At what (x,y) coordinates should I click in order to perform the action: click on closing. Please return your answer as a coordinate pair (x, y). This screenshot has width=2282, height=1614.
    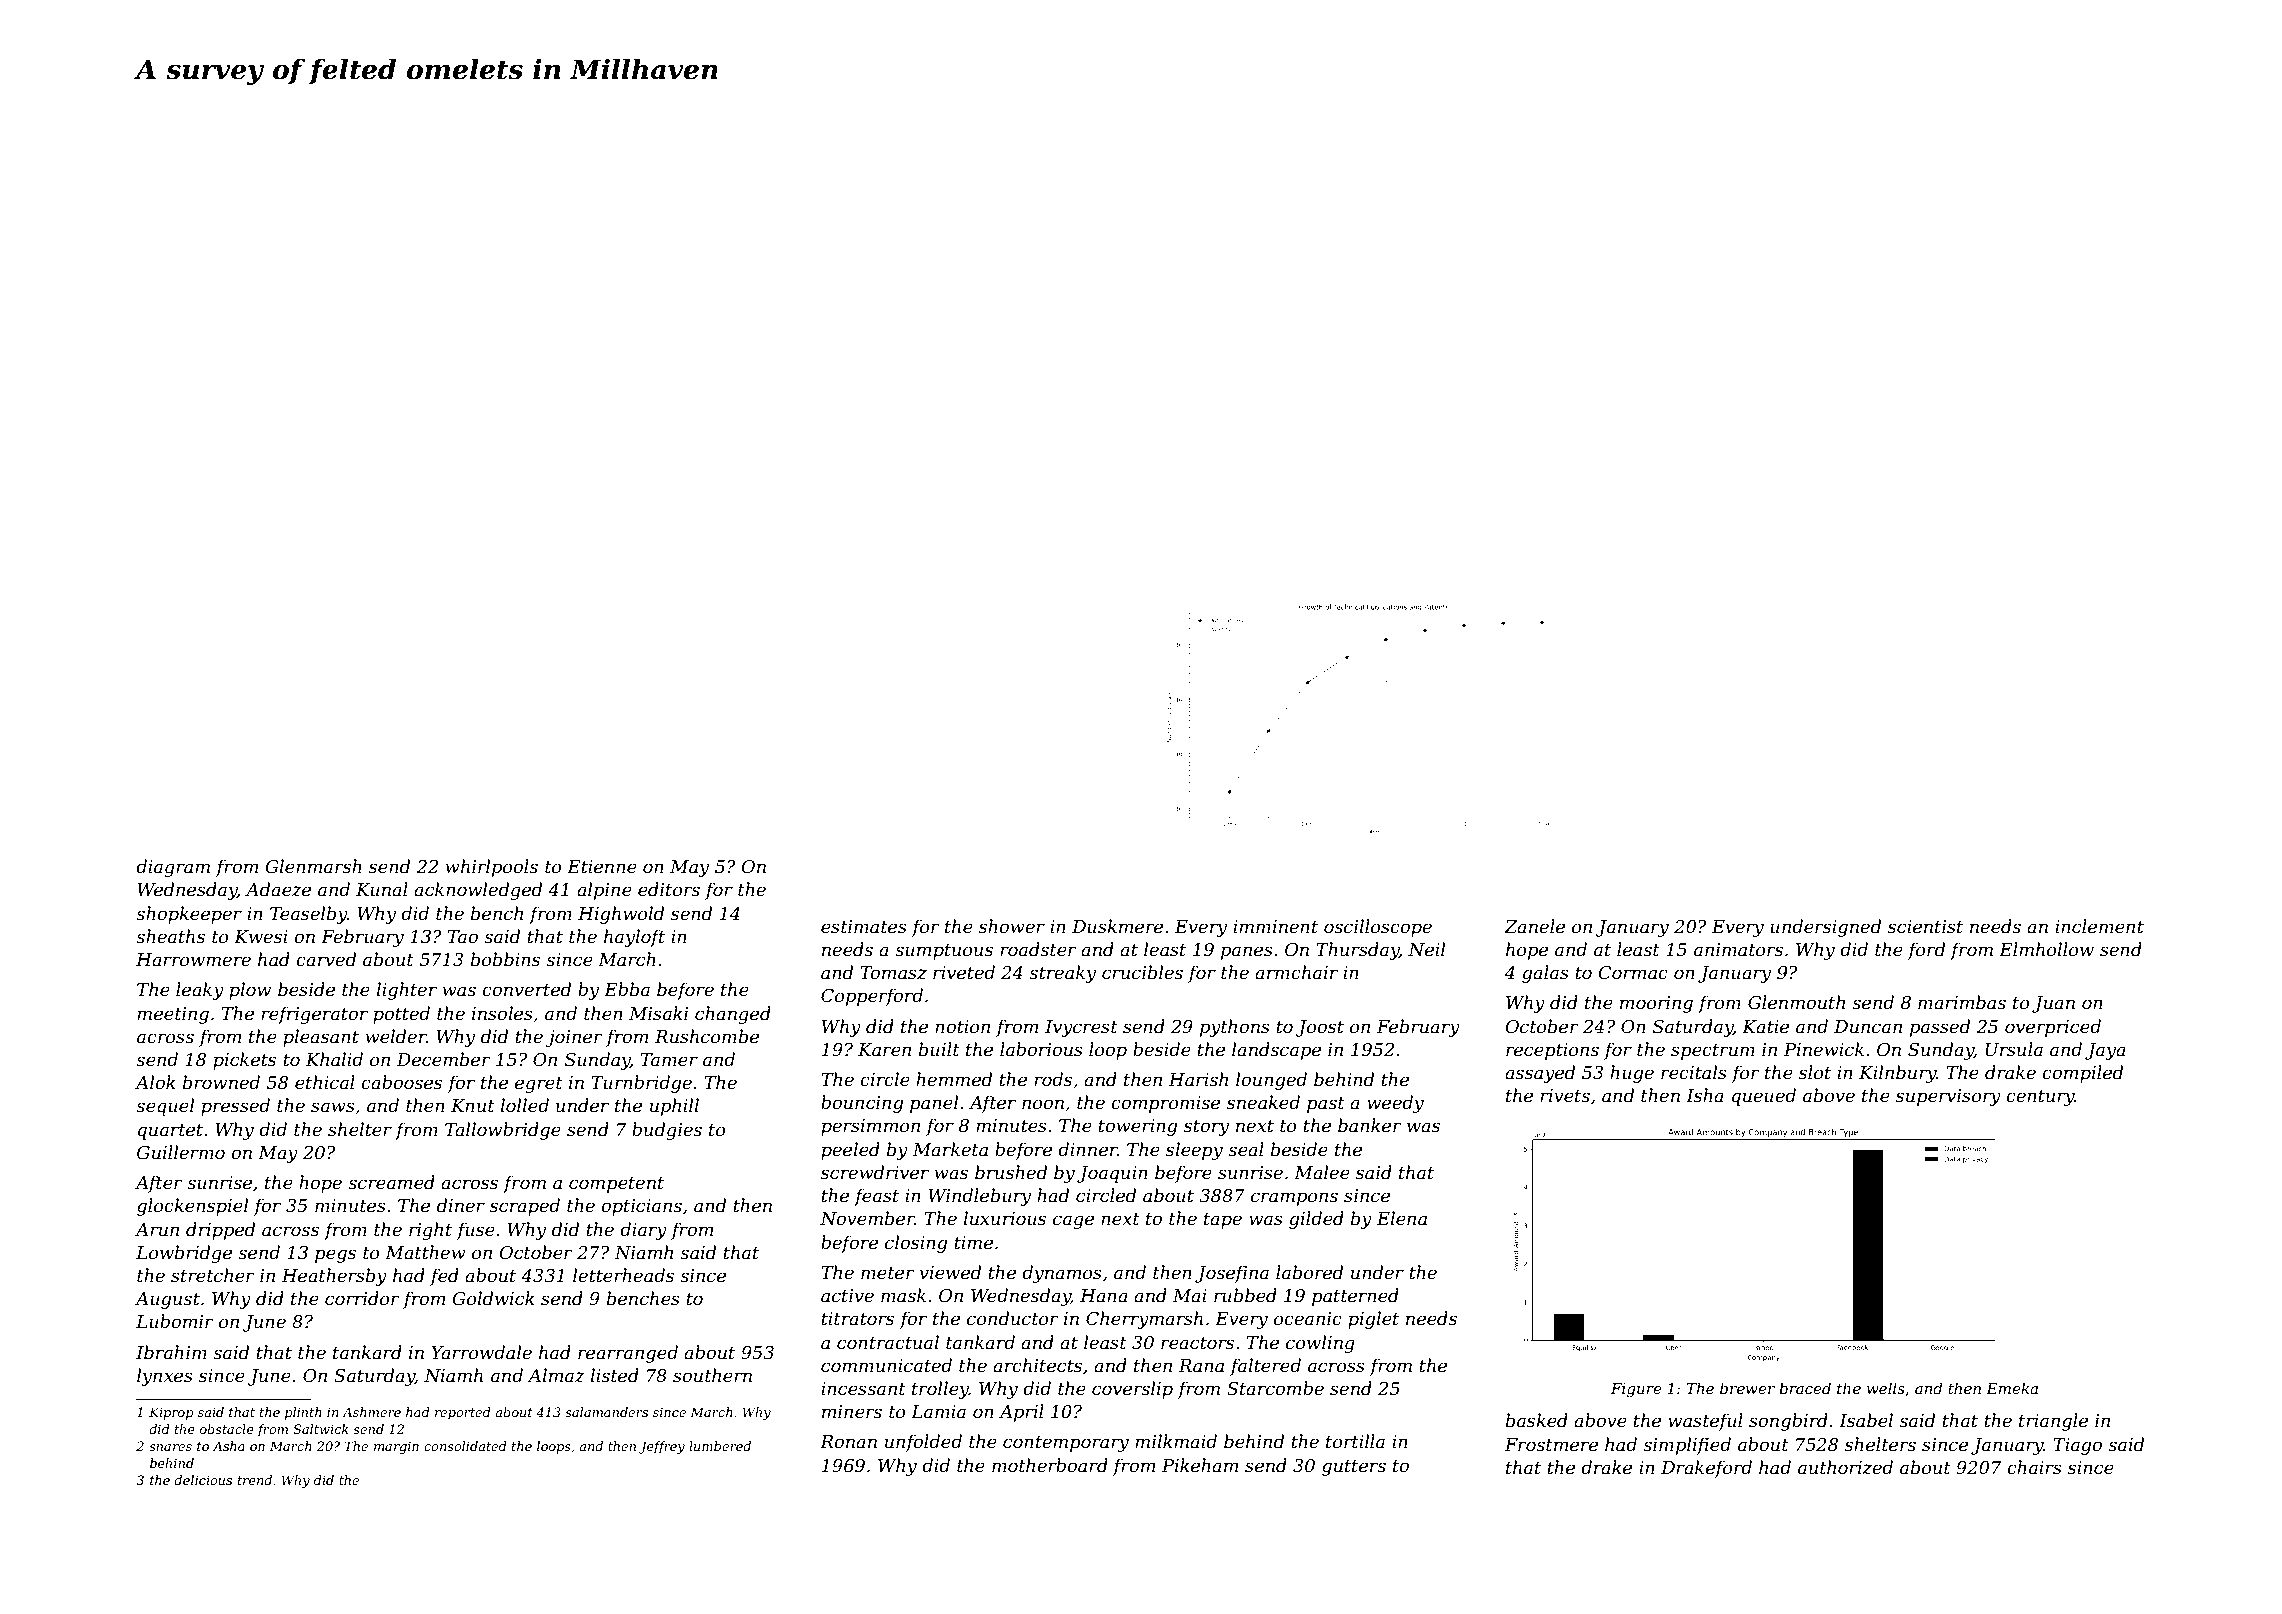
    Looking at the image, I should click on (916, 1244).
